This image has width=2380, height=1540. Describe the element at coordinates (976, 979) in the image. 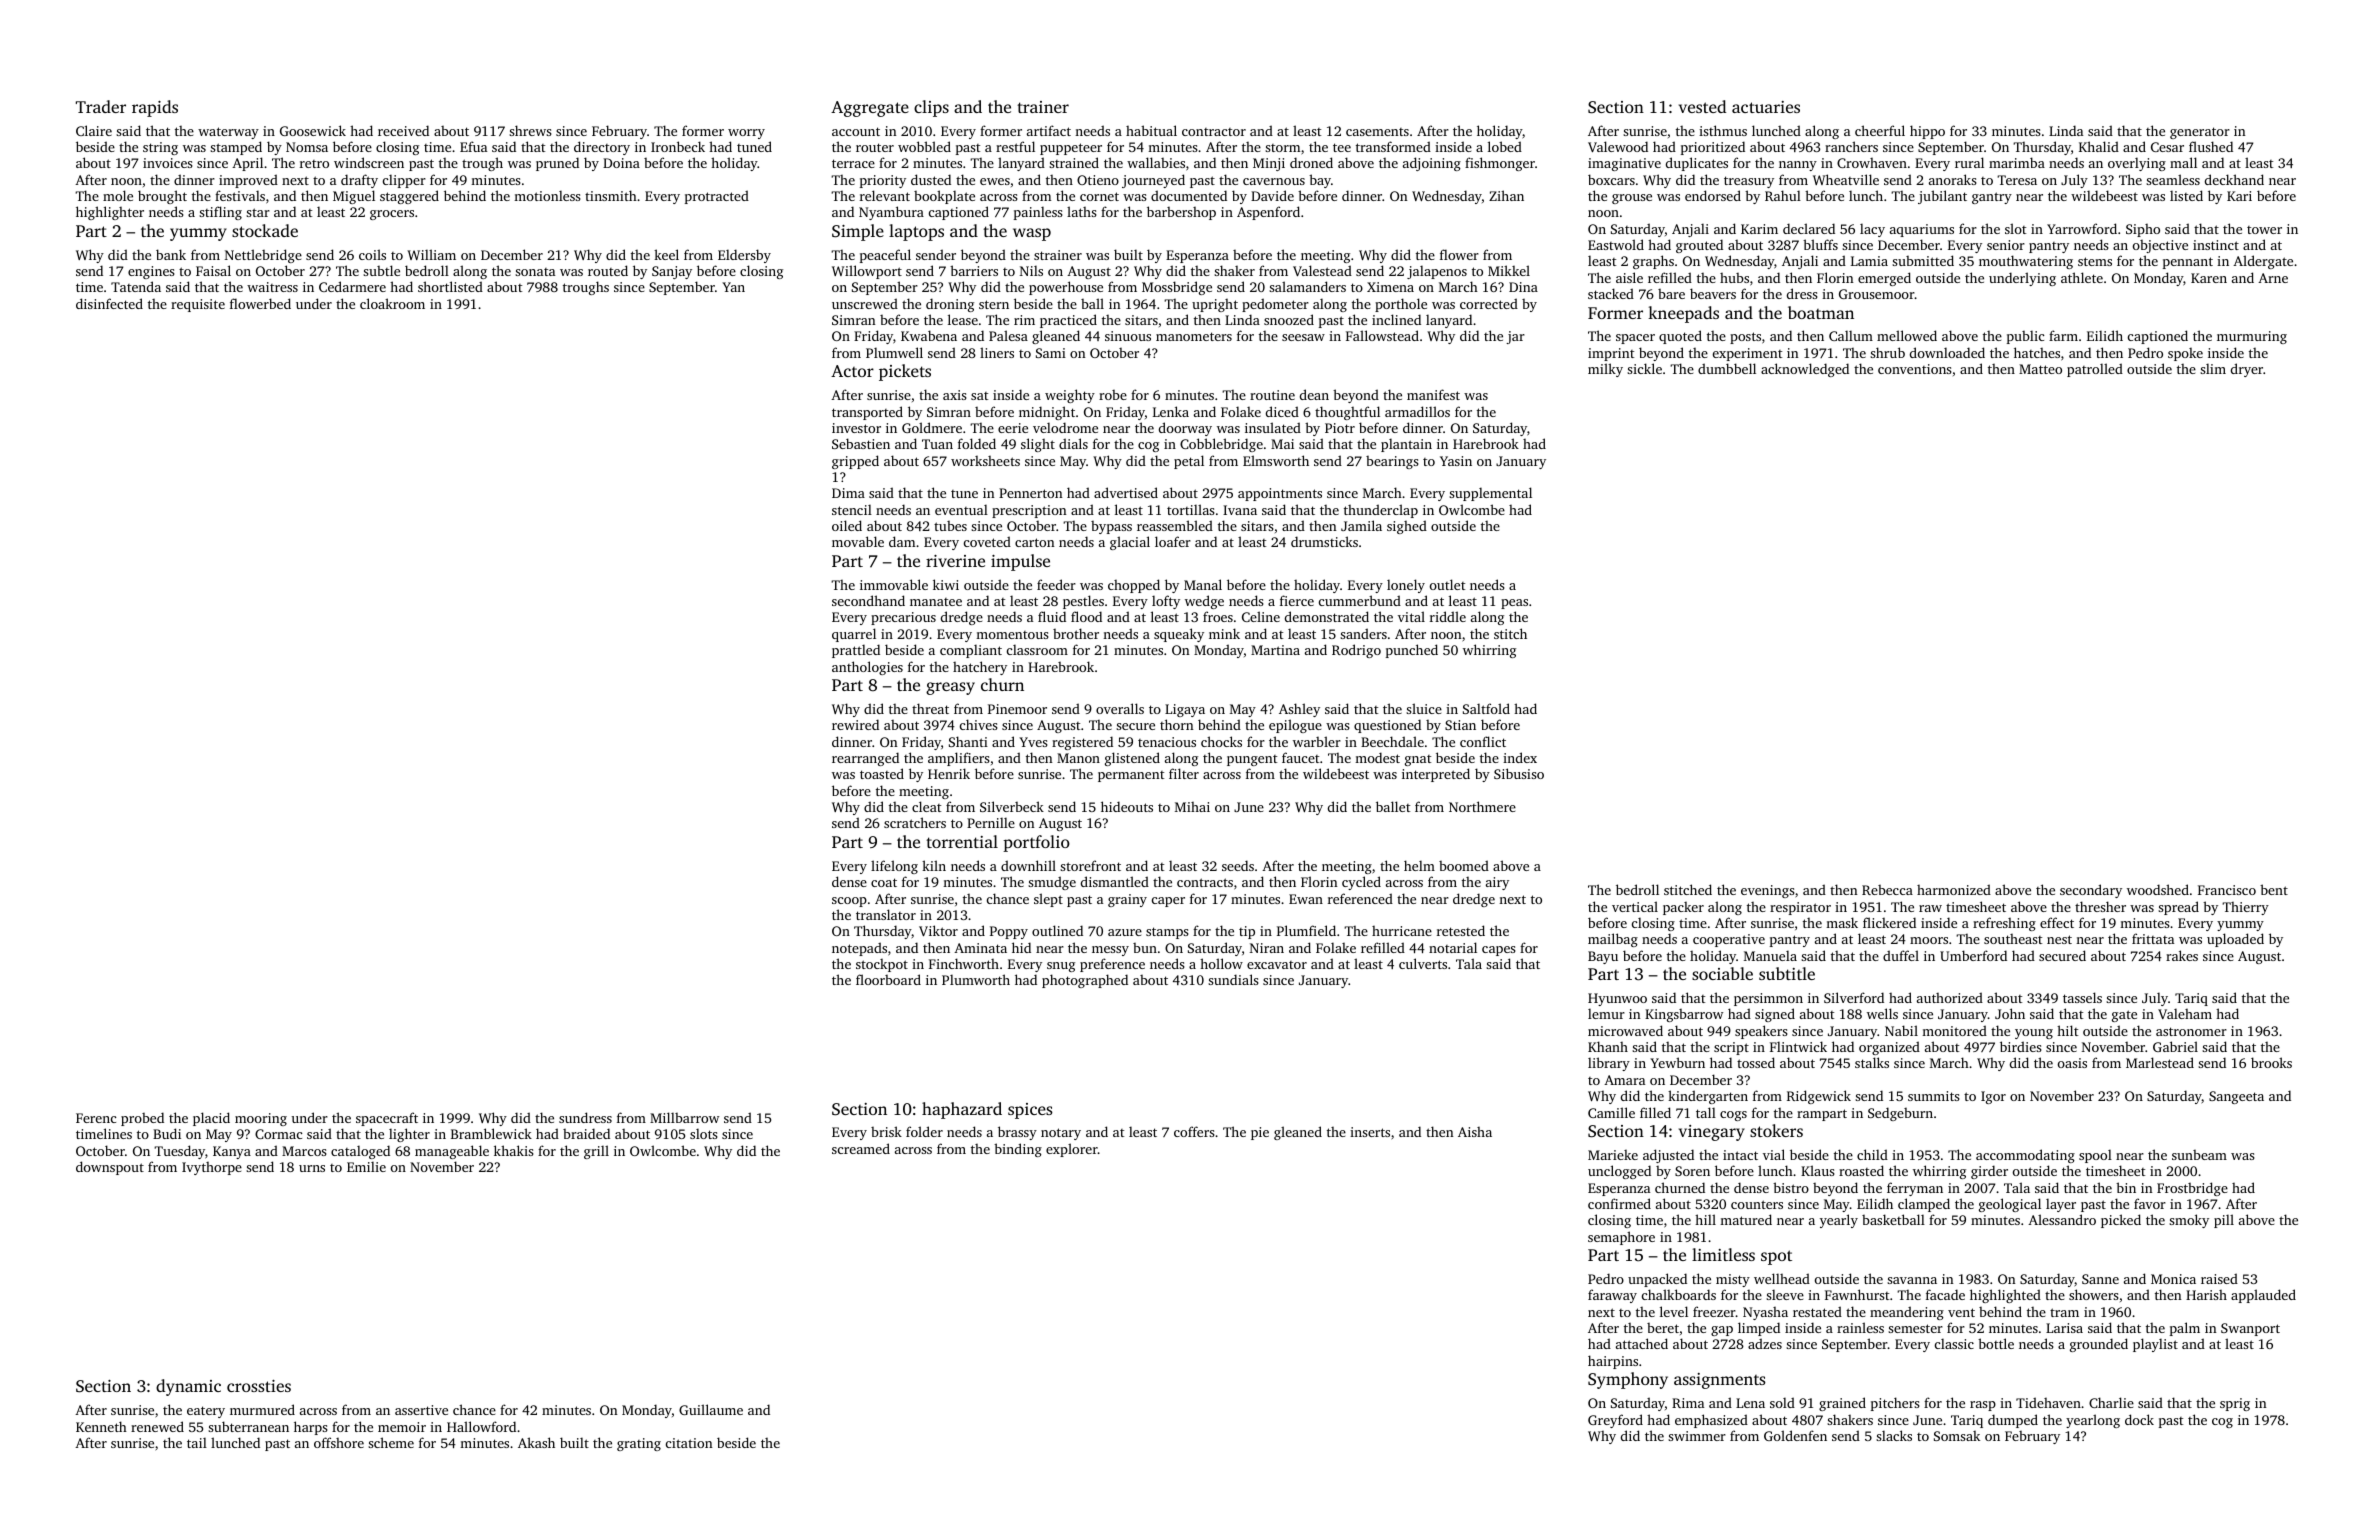

I see `Plumworth` at that location.
